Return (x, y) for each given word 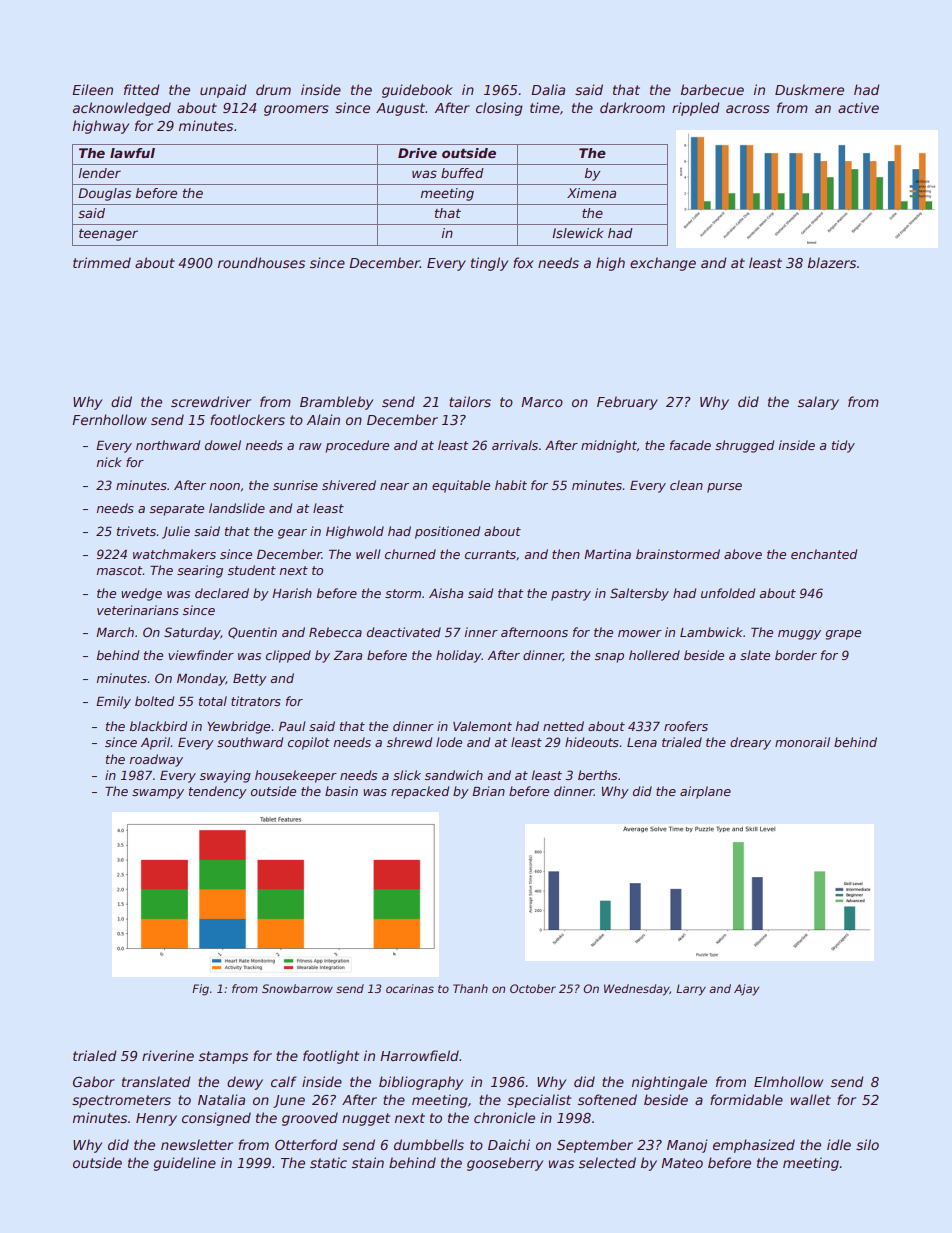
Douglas (104, 194)
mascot (119, 570)
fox (523, 262)
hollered (654, 655)
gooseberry (505, 1164)
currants (490, 554)
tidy (843, 446)
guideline (185, 1164)
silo (867, 1144)
